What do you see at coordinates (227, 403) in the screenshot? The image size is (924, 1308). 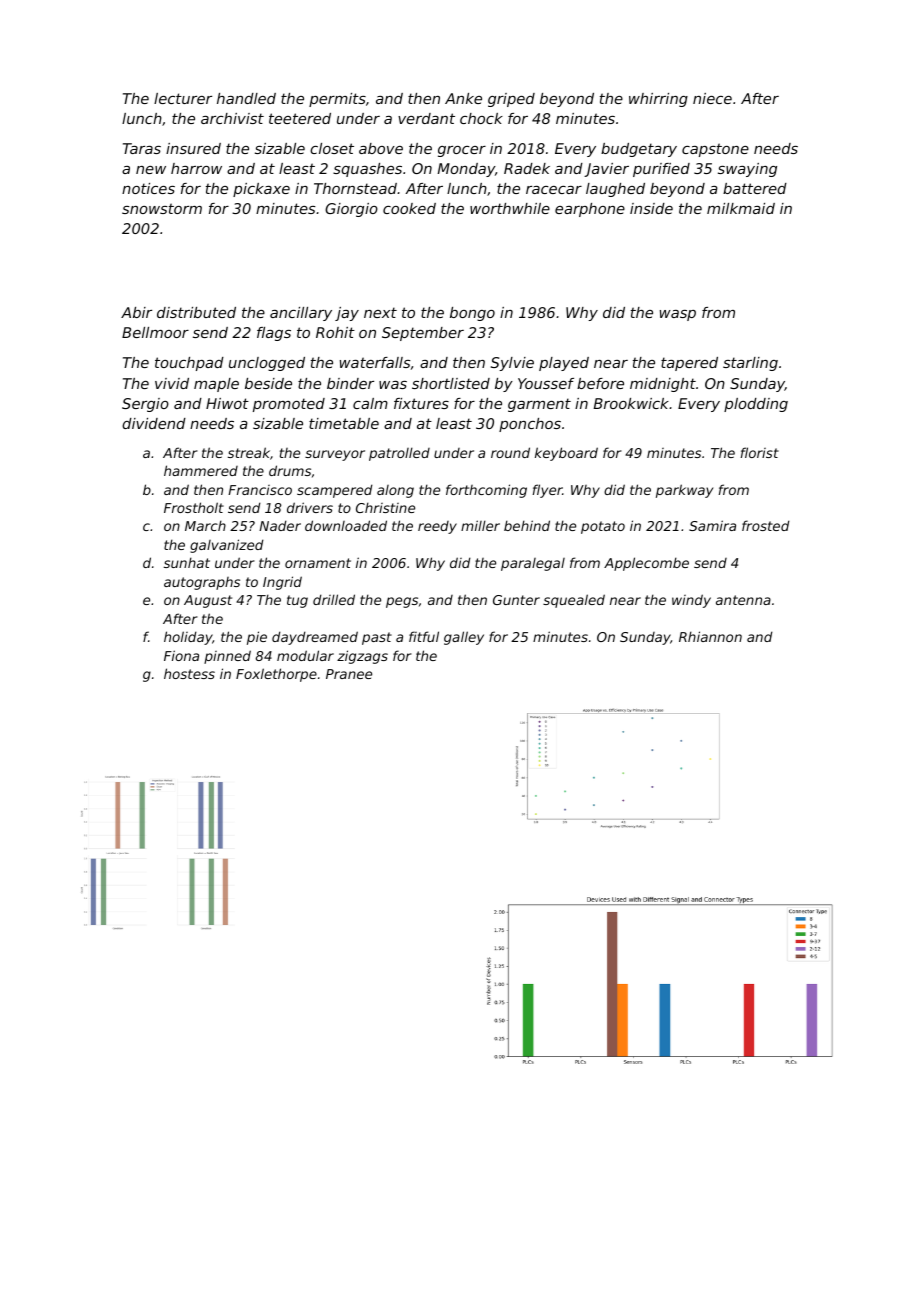 I see `Hiwot` at bounding box center [227, 403].
